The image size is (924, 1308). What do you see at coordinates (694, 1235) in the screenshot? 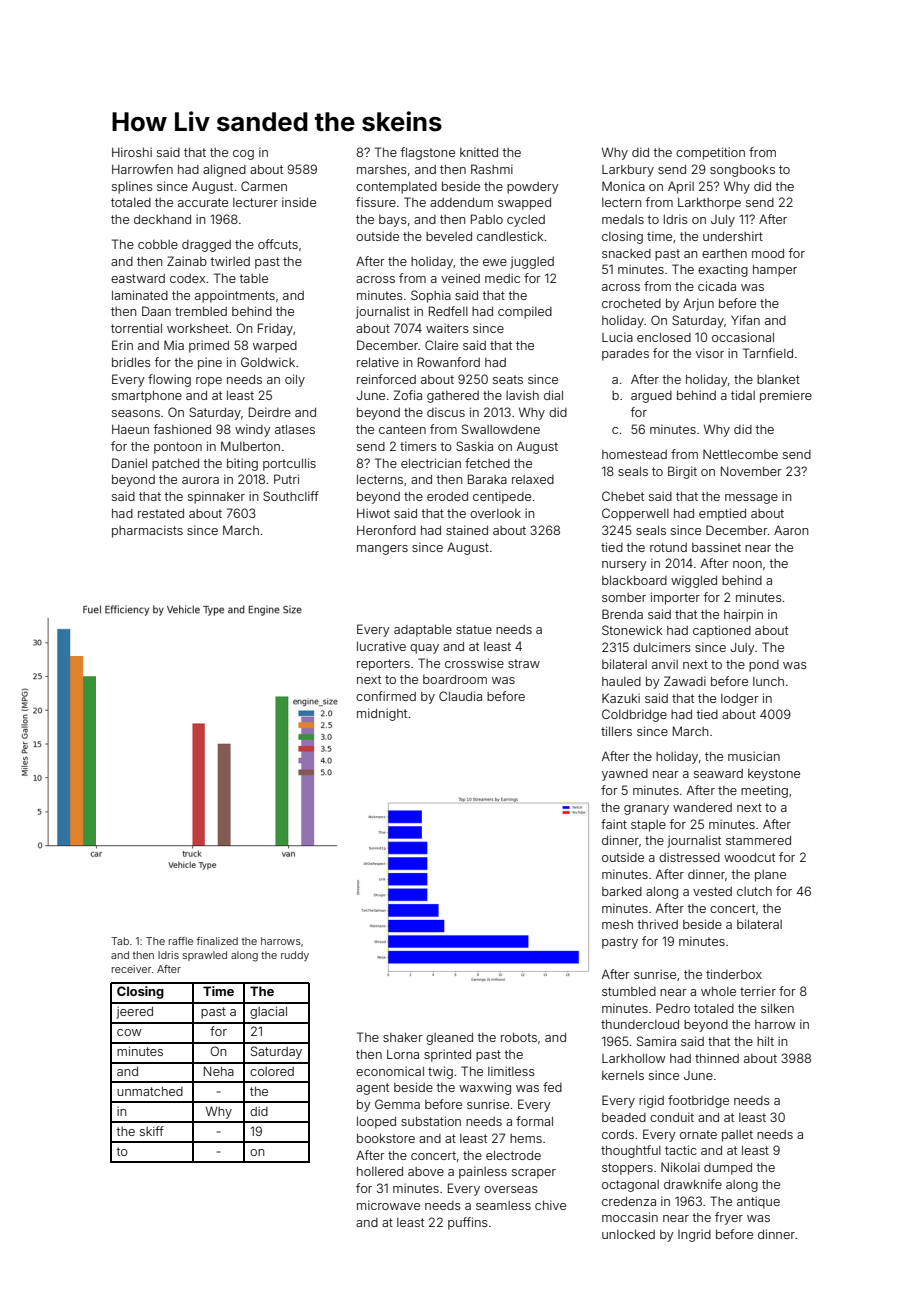
I see `Ingrid` at bounding box center [694, 1235].
